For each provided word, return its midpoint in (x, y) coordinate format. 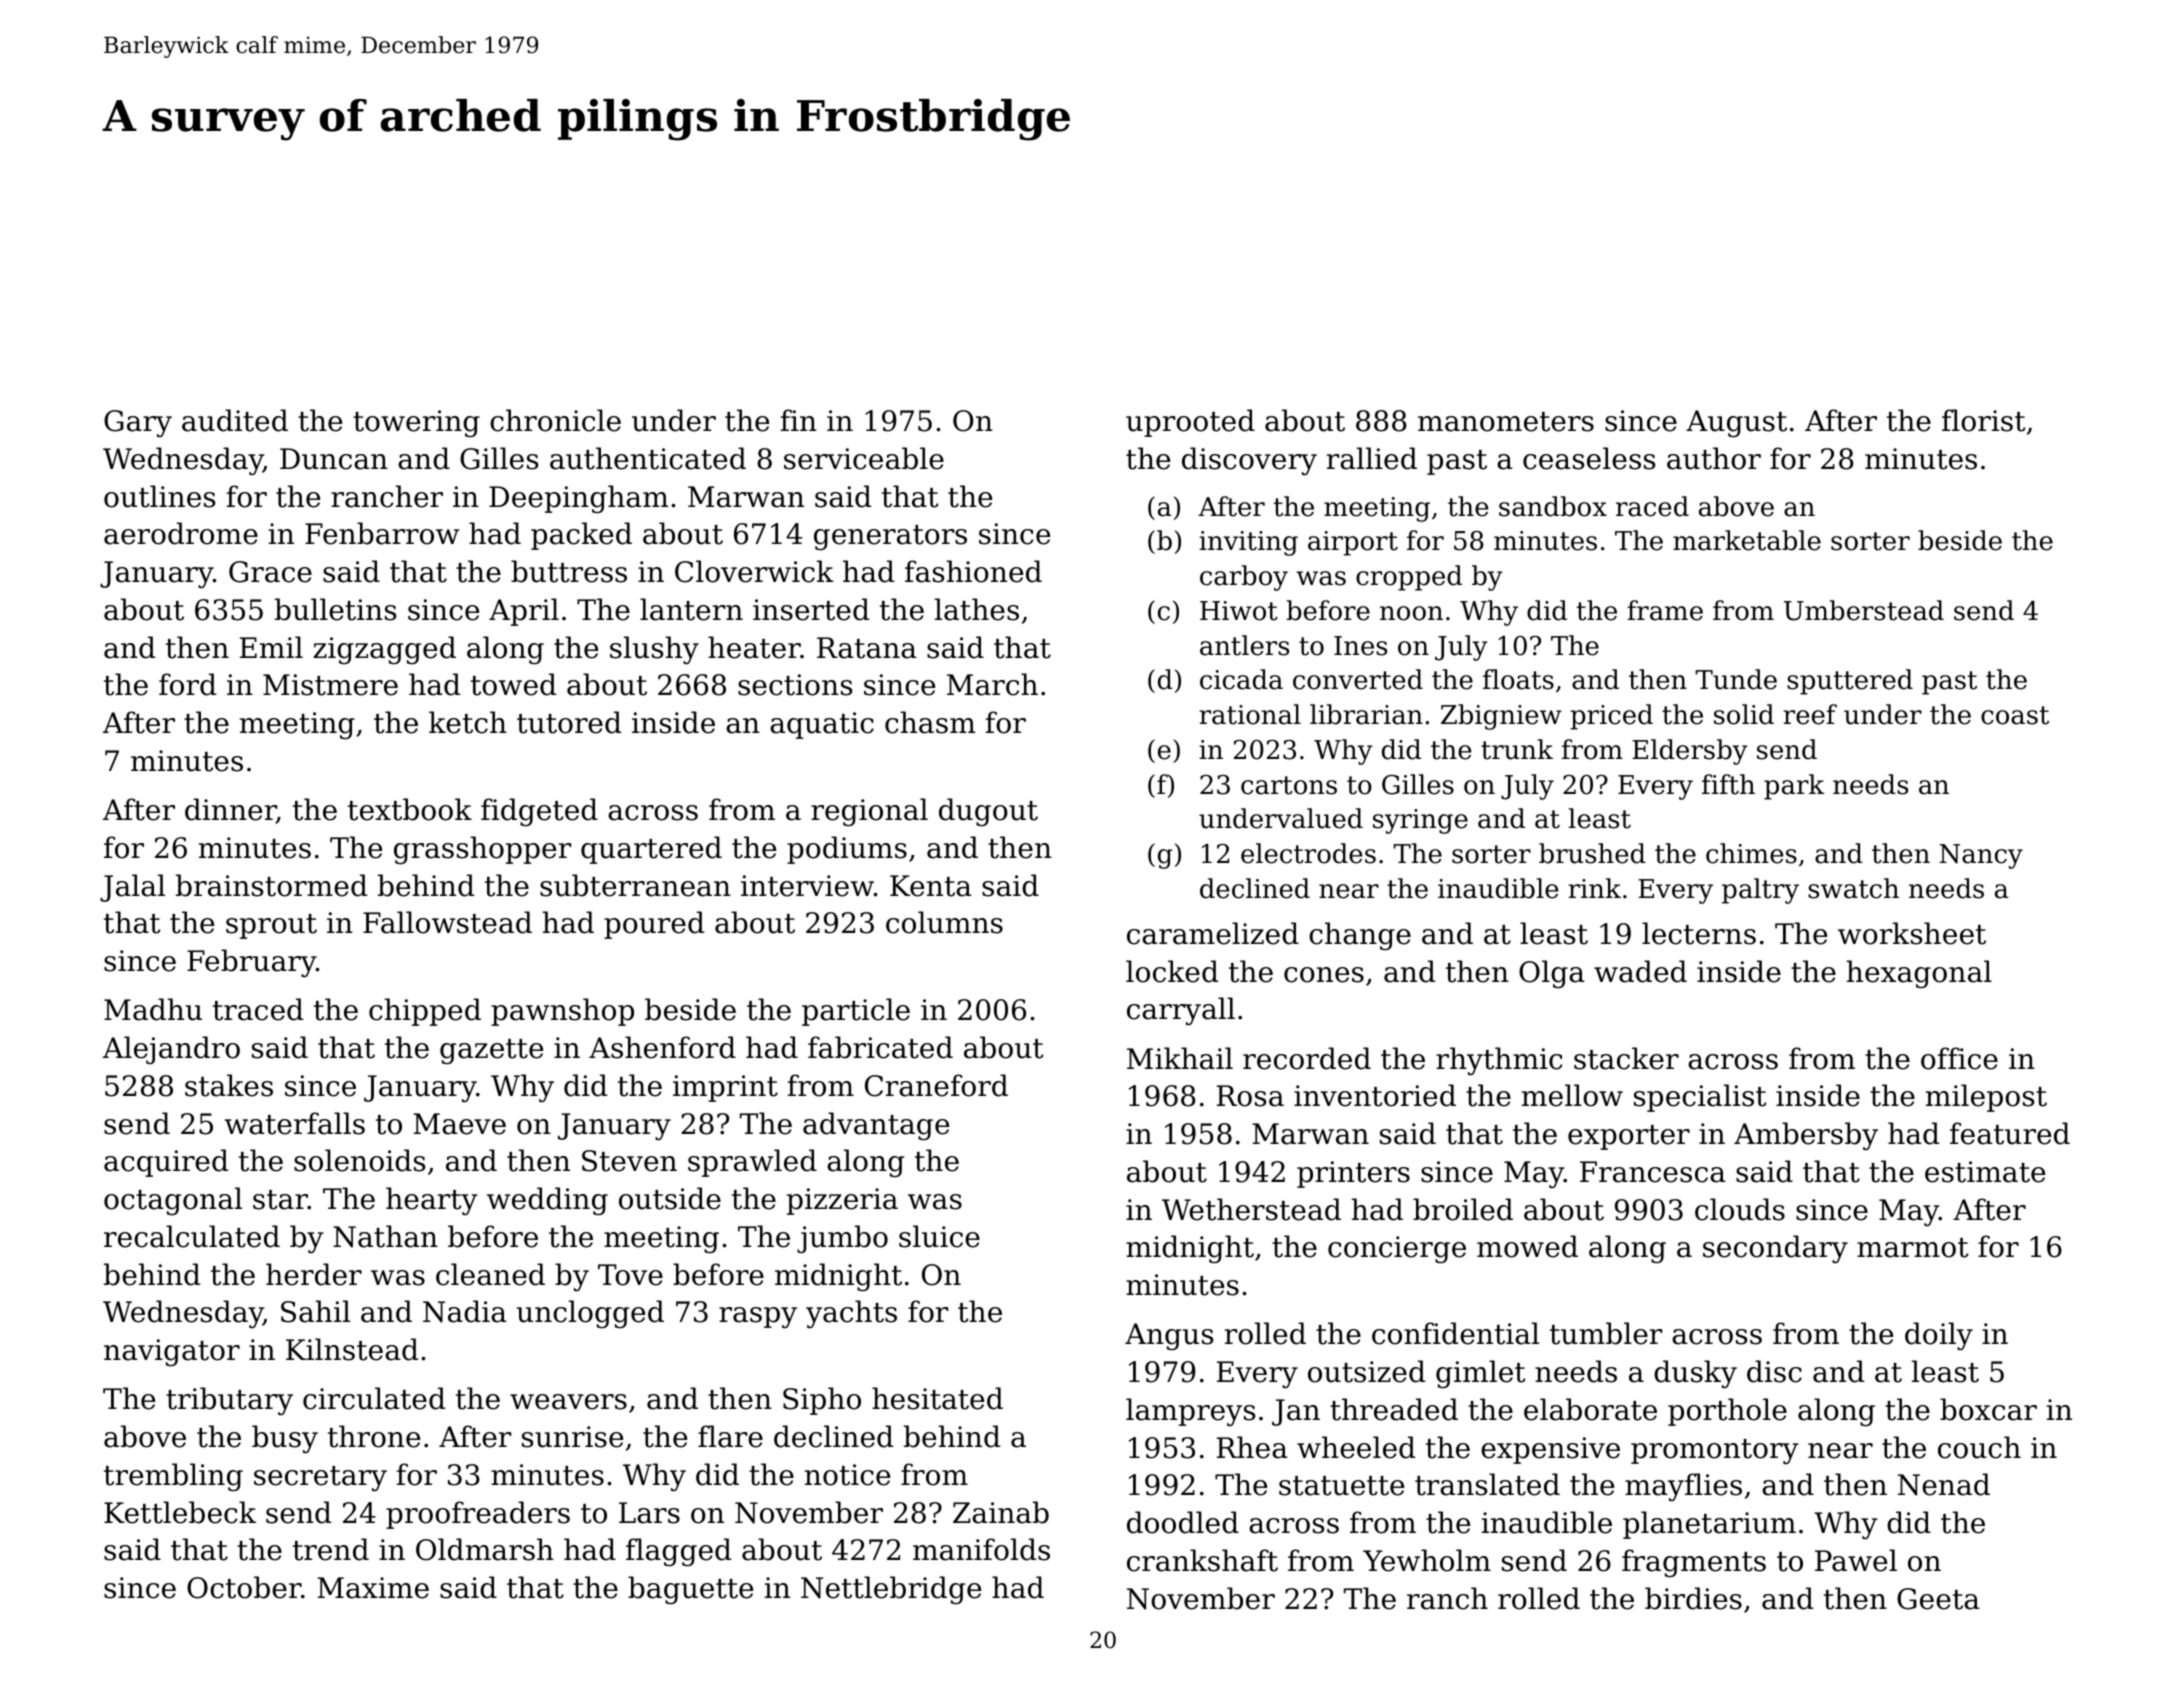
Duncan (334, 459)
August (1736, 424)
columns (944, 922)
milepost (1986, 1098)
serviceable (864, 458)
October (244, 1587)
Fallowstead (447, 922)
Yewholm (1427, 1560)
